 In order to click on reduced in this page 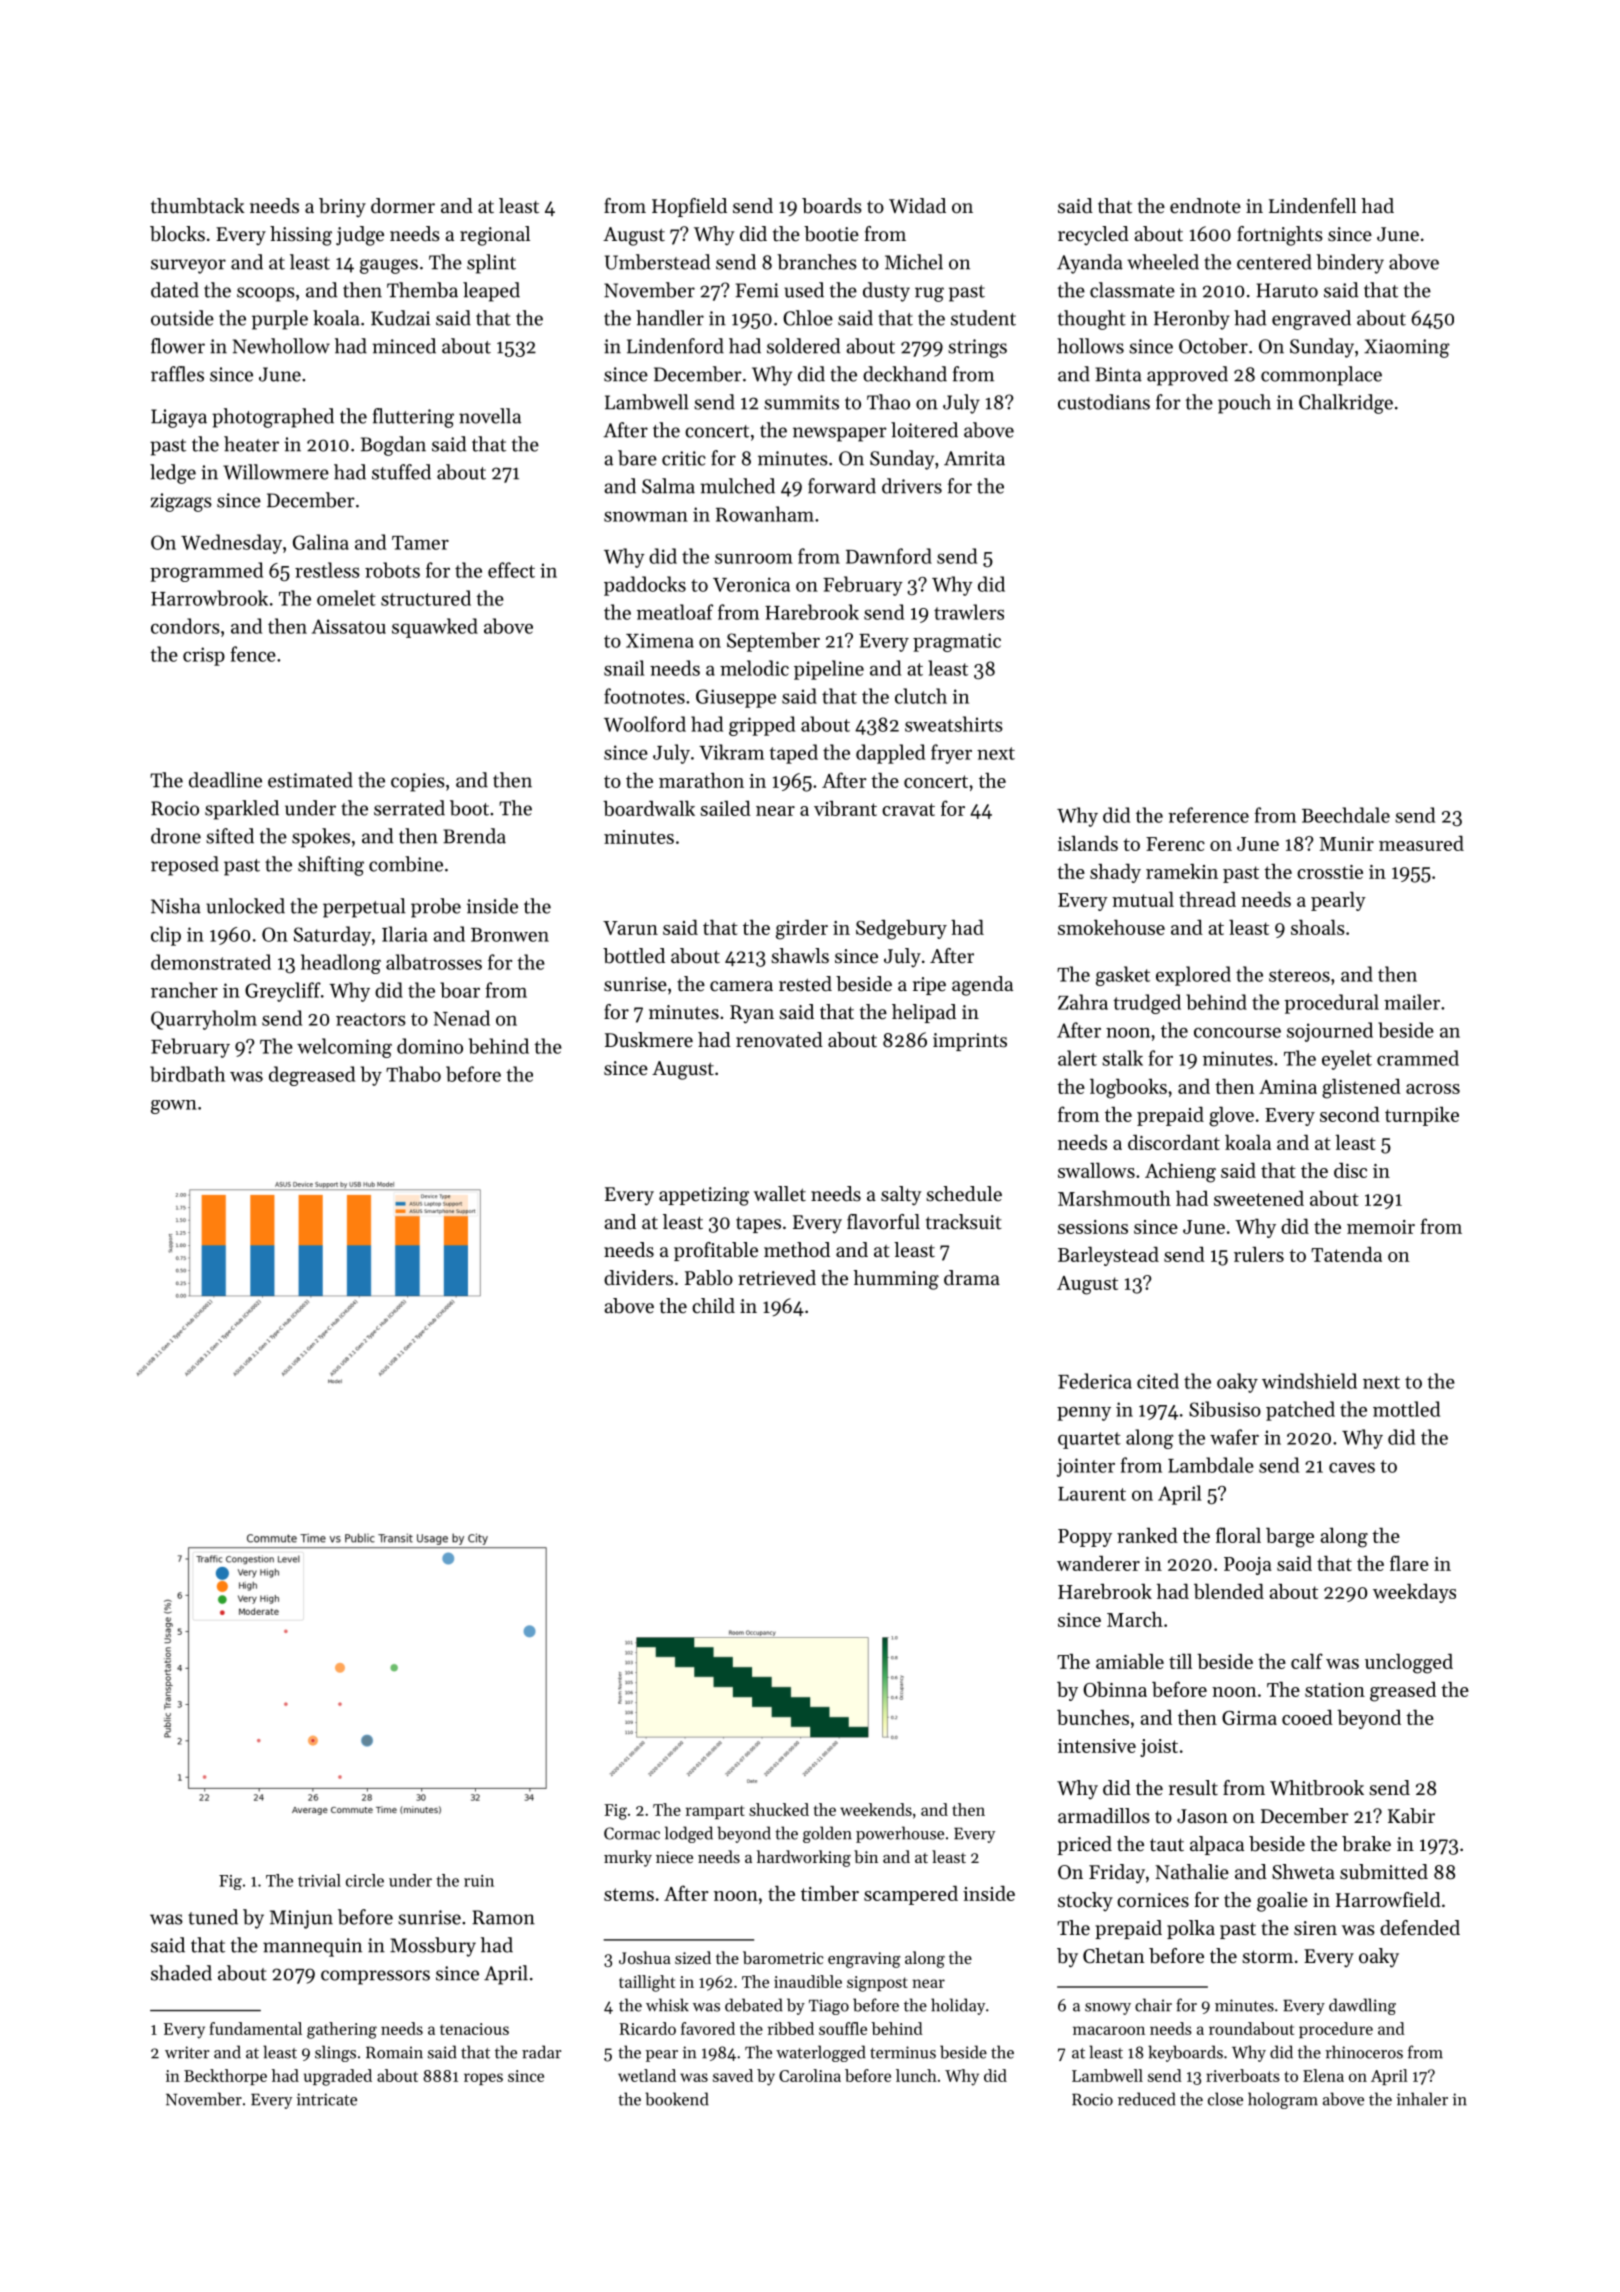, I will do `click(1147, 2099)`.
